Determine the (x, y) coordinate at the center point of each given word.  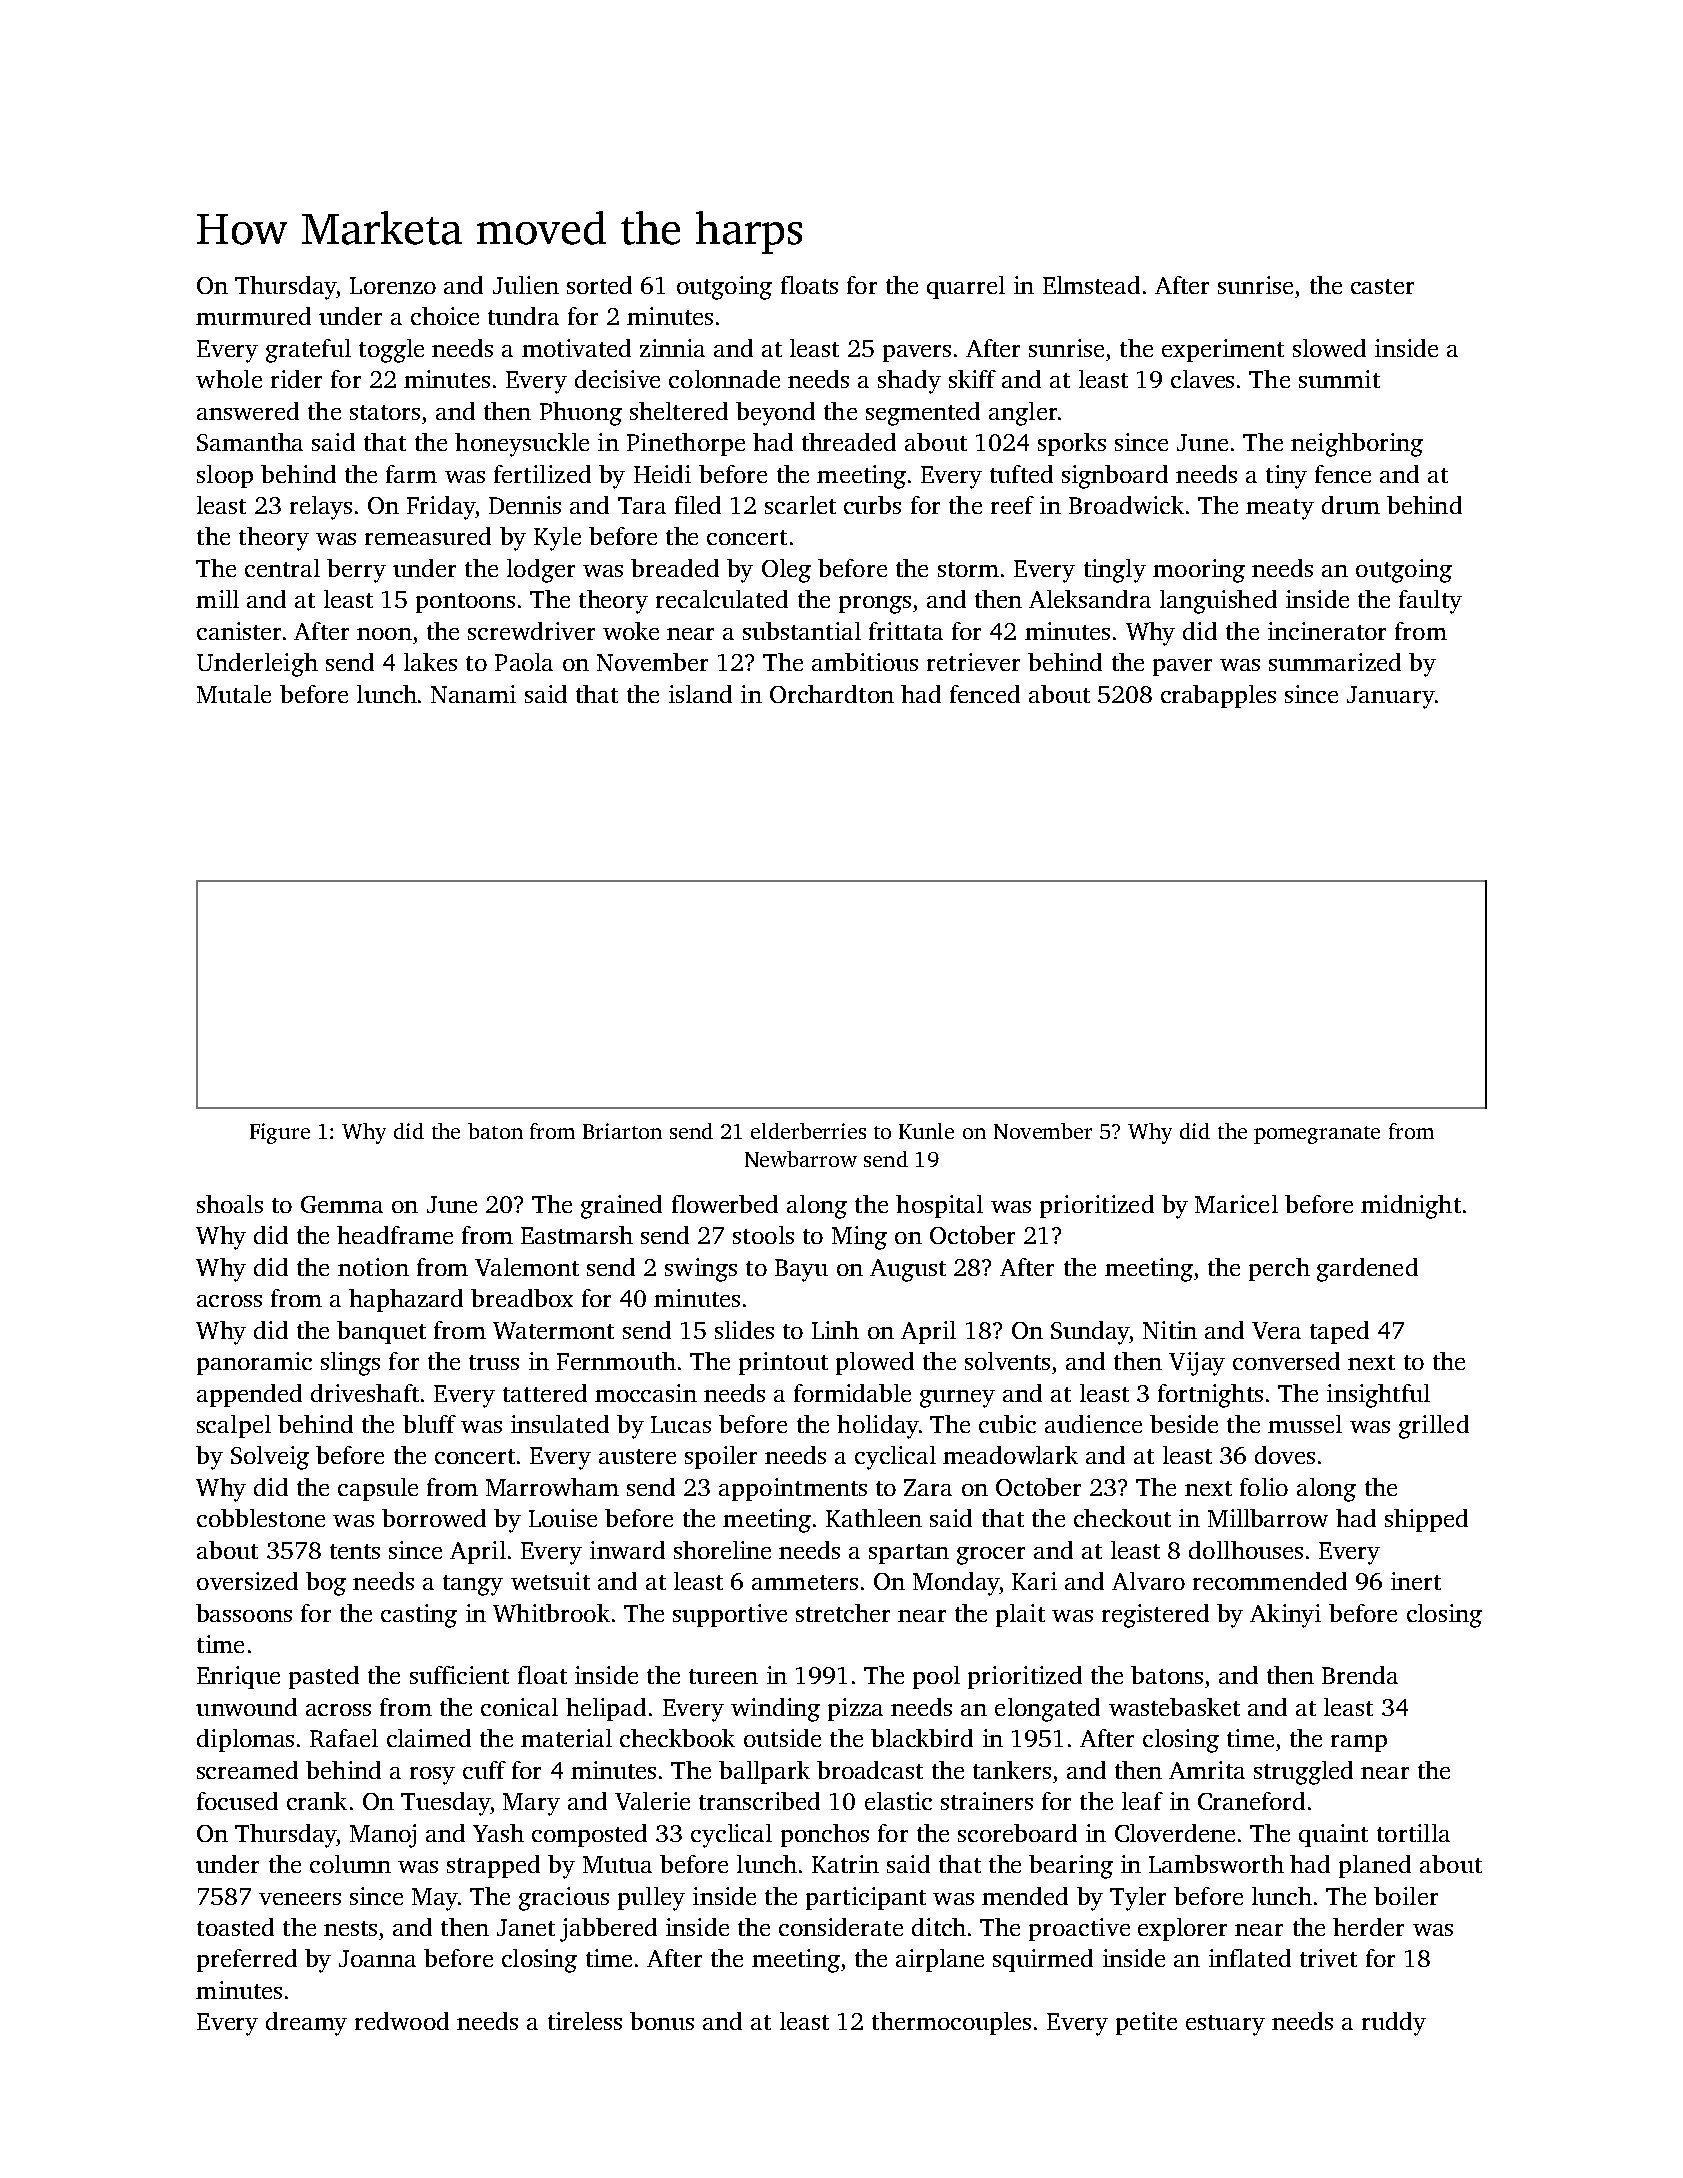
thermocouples (951, 2023)
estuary (1225, 2025)
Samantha (250, 442)
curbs (872, 505)
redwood (402, 2021)
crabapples (1218, 696)
